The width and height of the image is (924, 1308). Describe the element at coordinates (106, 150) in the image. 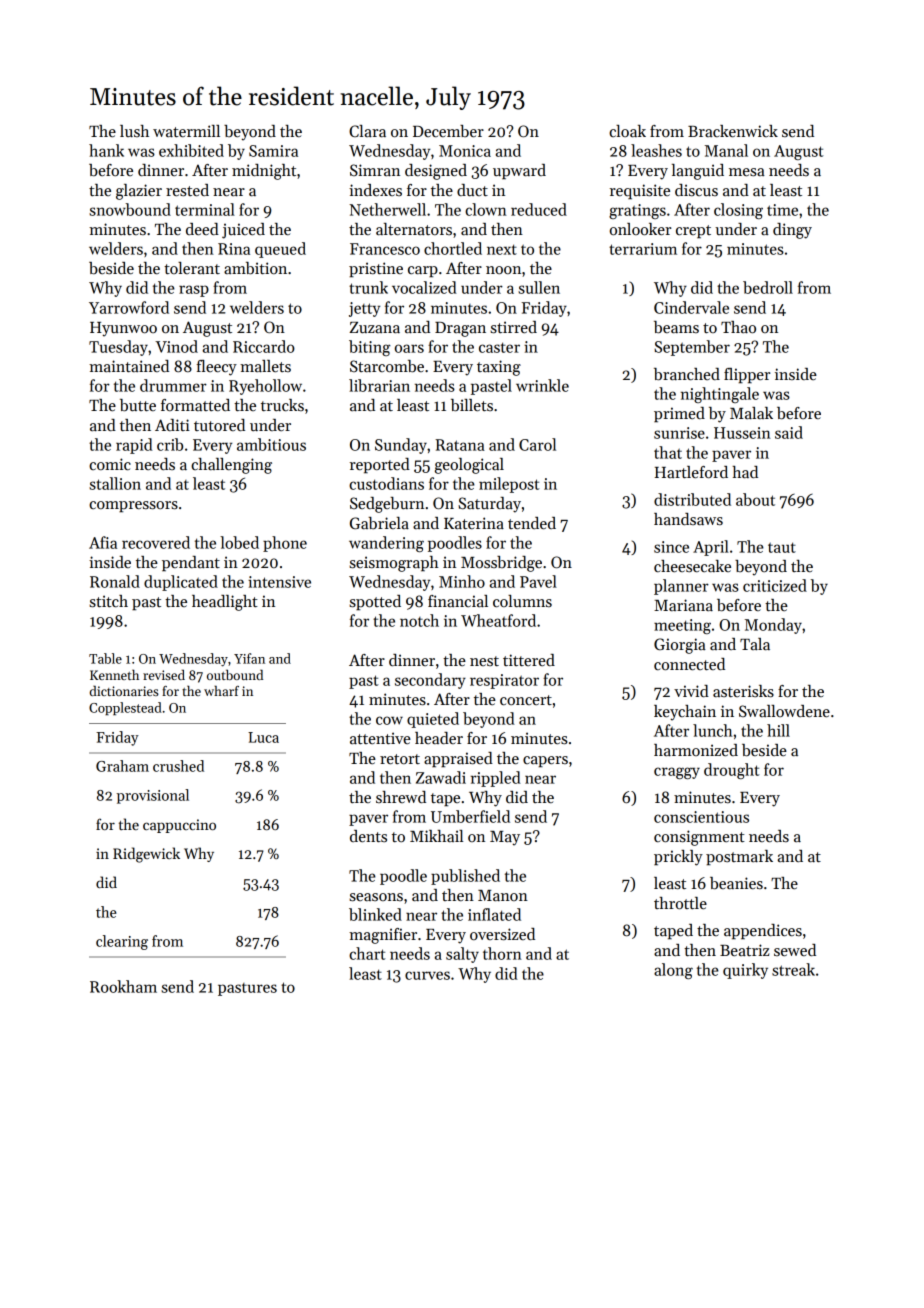

I see `hank` at that location.
